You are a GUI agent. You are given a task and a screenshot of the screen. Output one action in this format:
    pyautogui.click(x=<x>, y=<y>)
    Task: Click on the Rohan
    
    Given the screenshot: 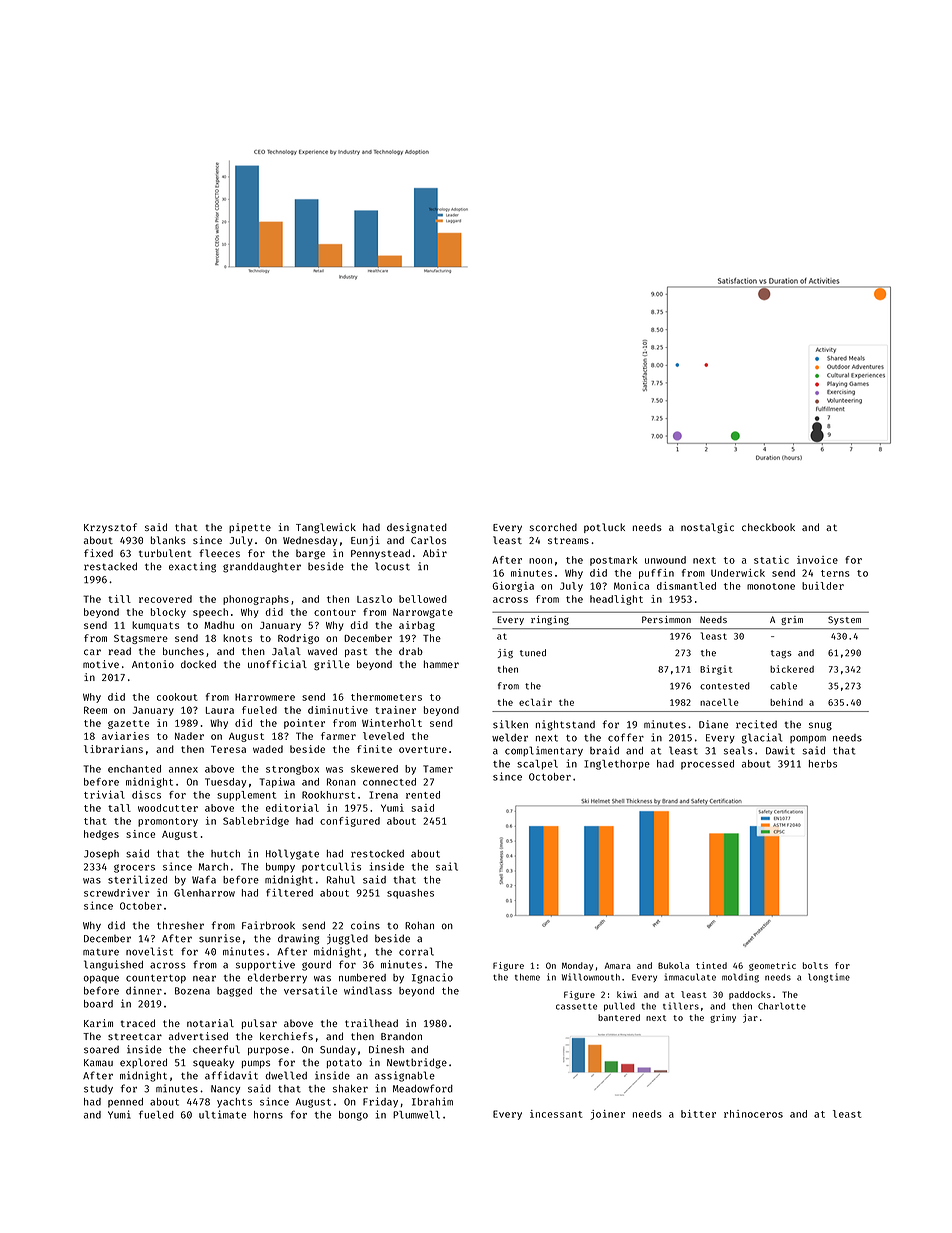 What is the action you would take?
    pyautogui.click(x=419, y=925)
